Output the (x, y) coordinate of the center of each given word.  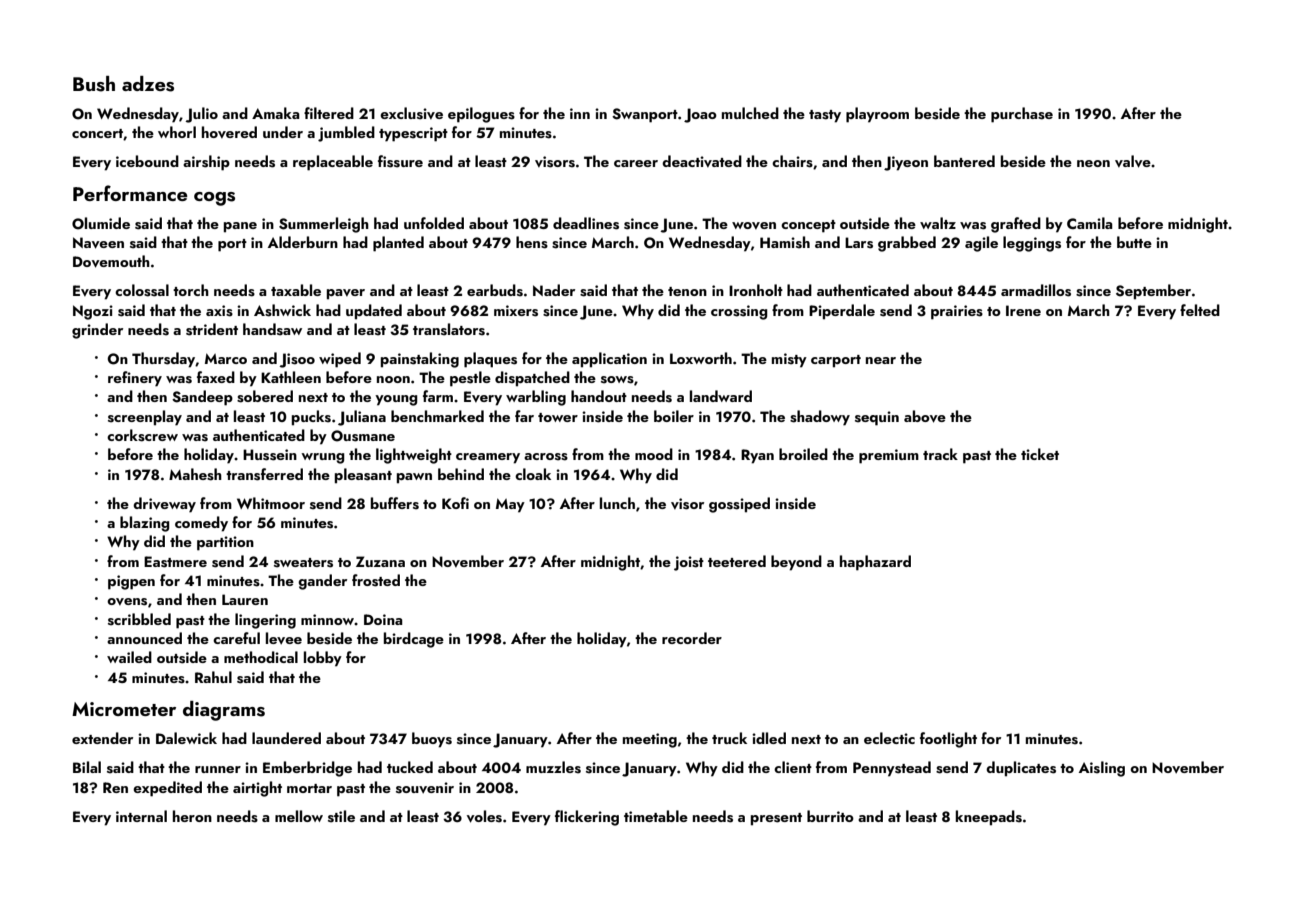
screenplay (145, 418)
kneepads (989, 818)
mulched (750, 113)
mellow (299, 816)
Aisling (1102, 769)
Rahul (213, 677)
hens (532, 242)
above (925, 416)
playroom (877, 115)
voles (484, 816)
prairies (957, 312)
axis (219, 311)
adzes (148, 84)
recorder (692, 638)
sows (617, 380)
